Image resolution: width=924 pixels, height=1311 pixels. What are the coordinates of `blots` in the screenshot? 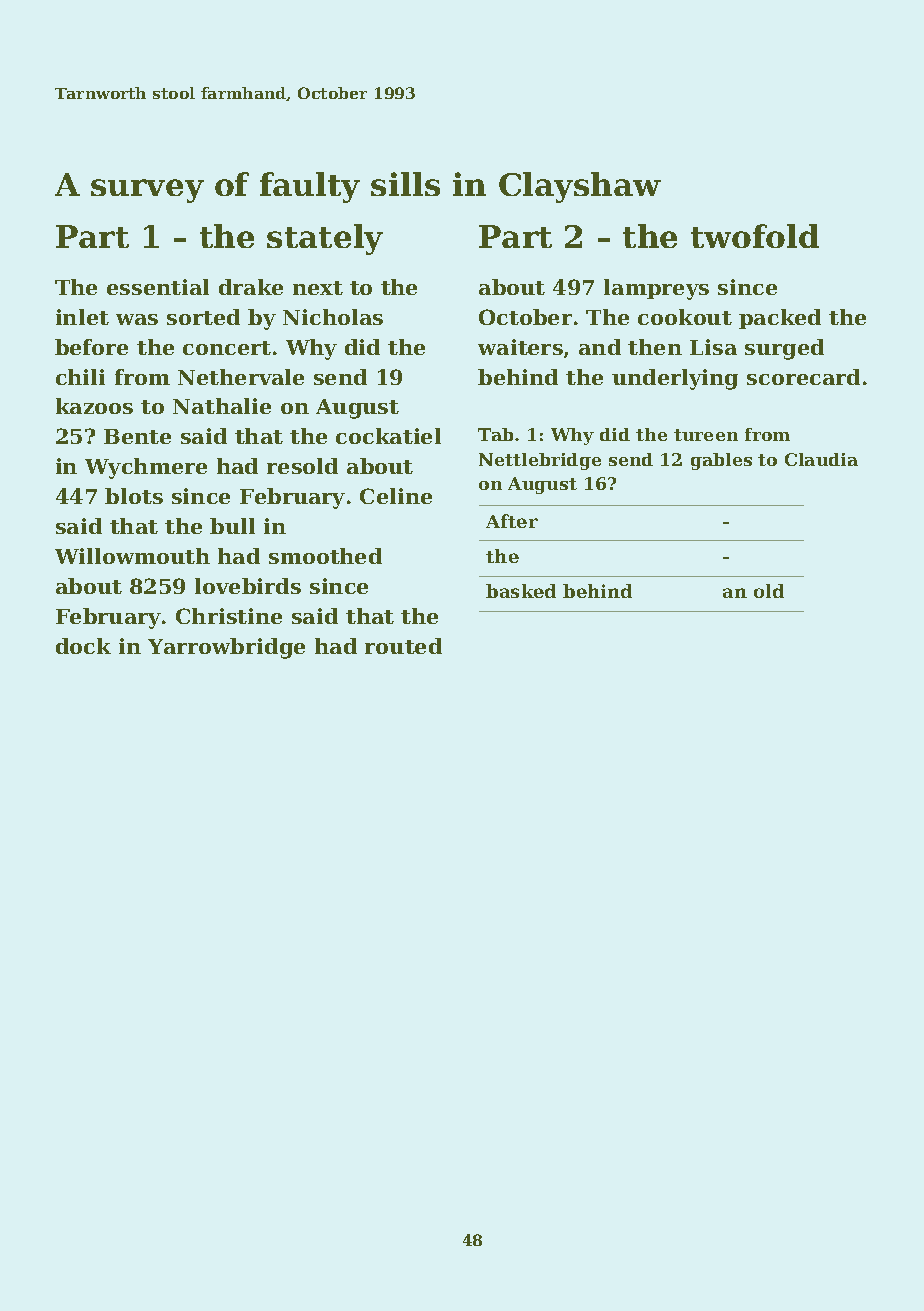 It's located at (134, 496).
